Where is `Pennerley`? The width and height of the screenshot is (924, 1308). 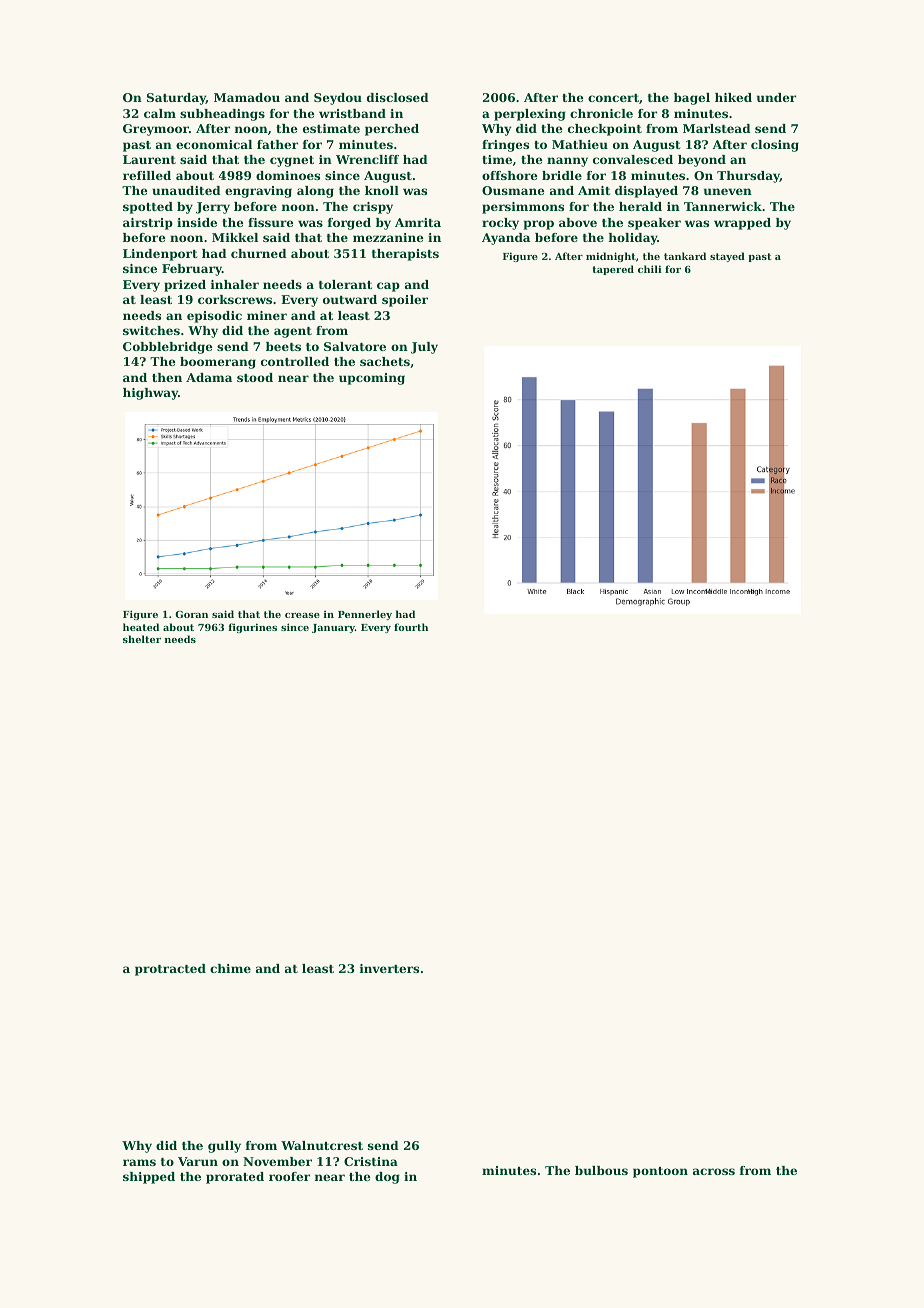
Pennerley is located at coordinates (365, 615).
